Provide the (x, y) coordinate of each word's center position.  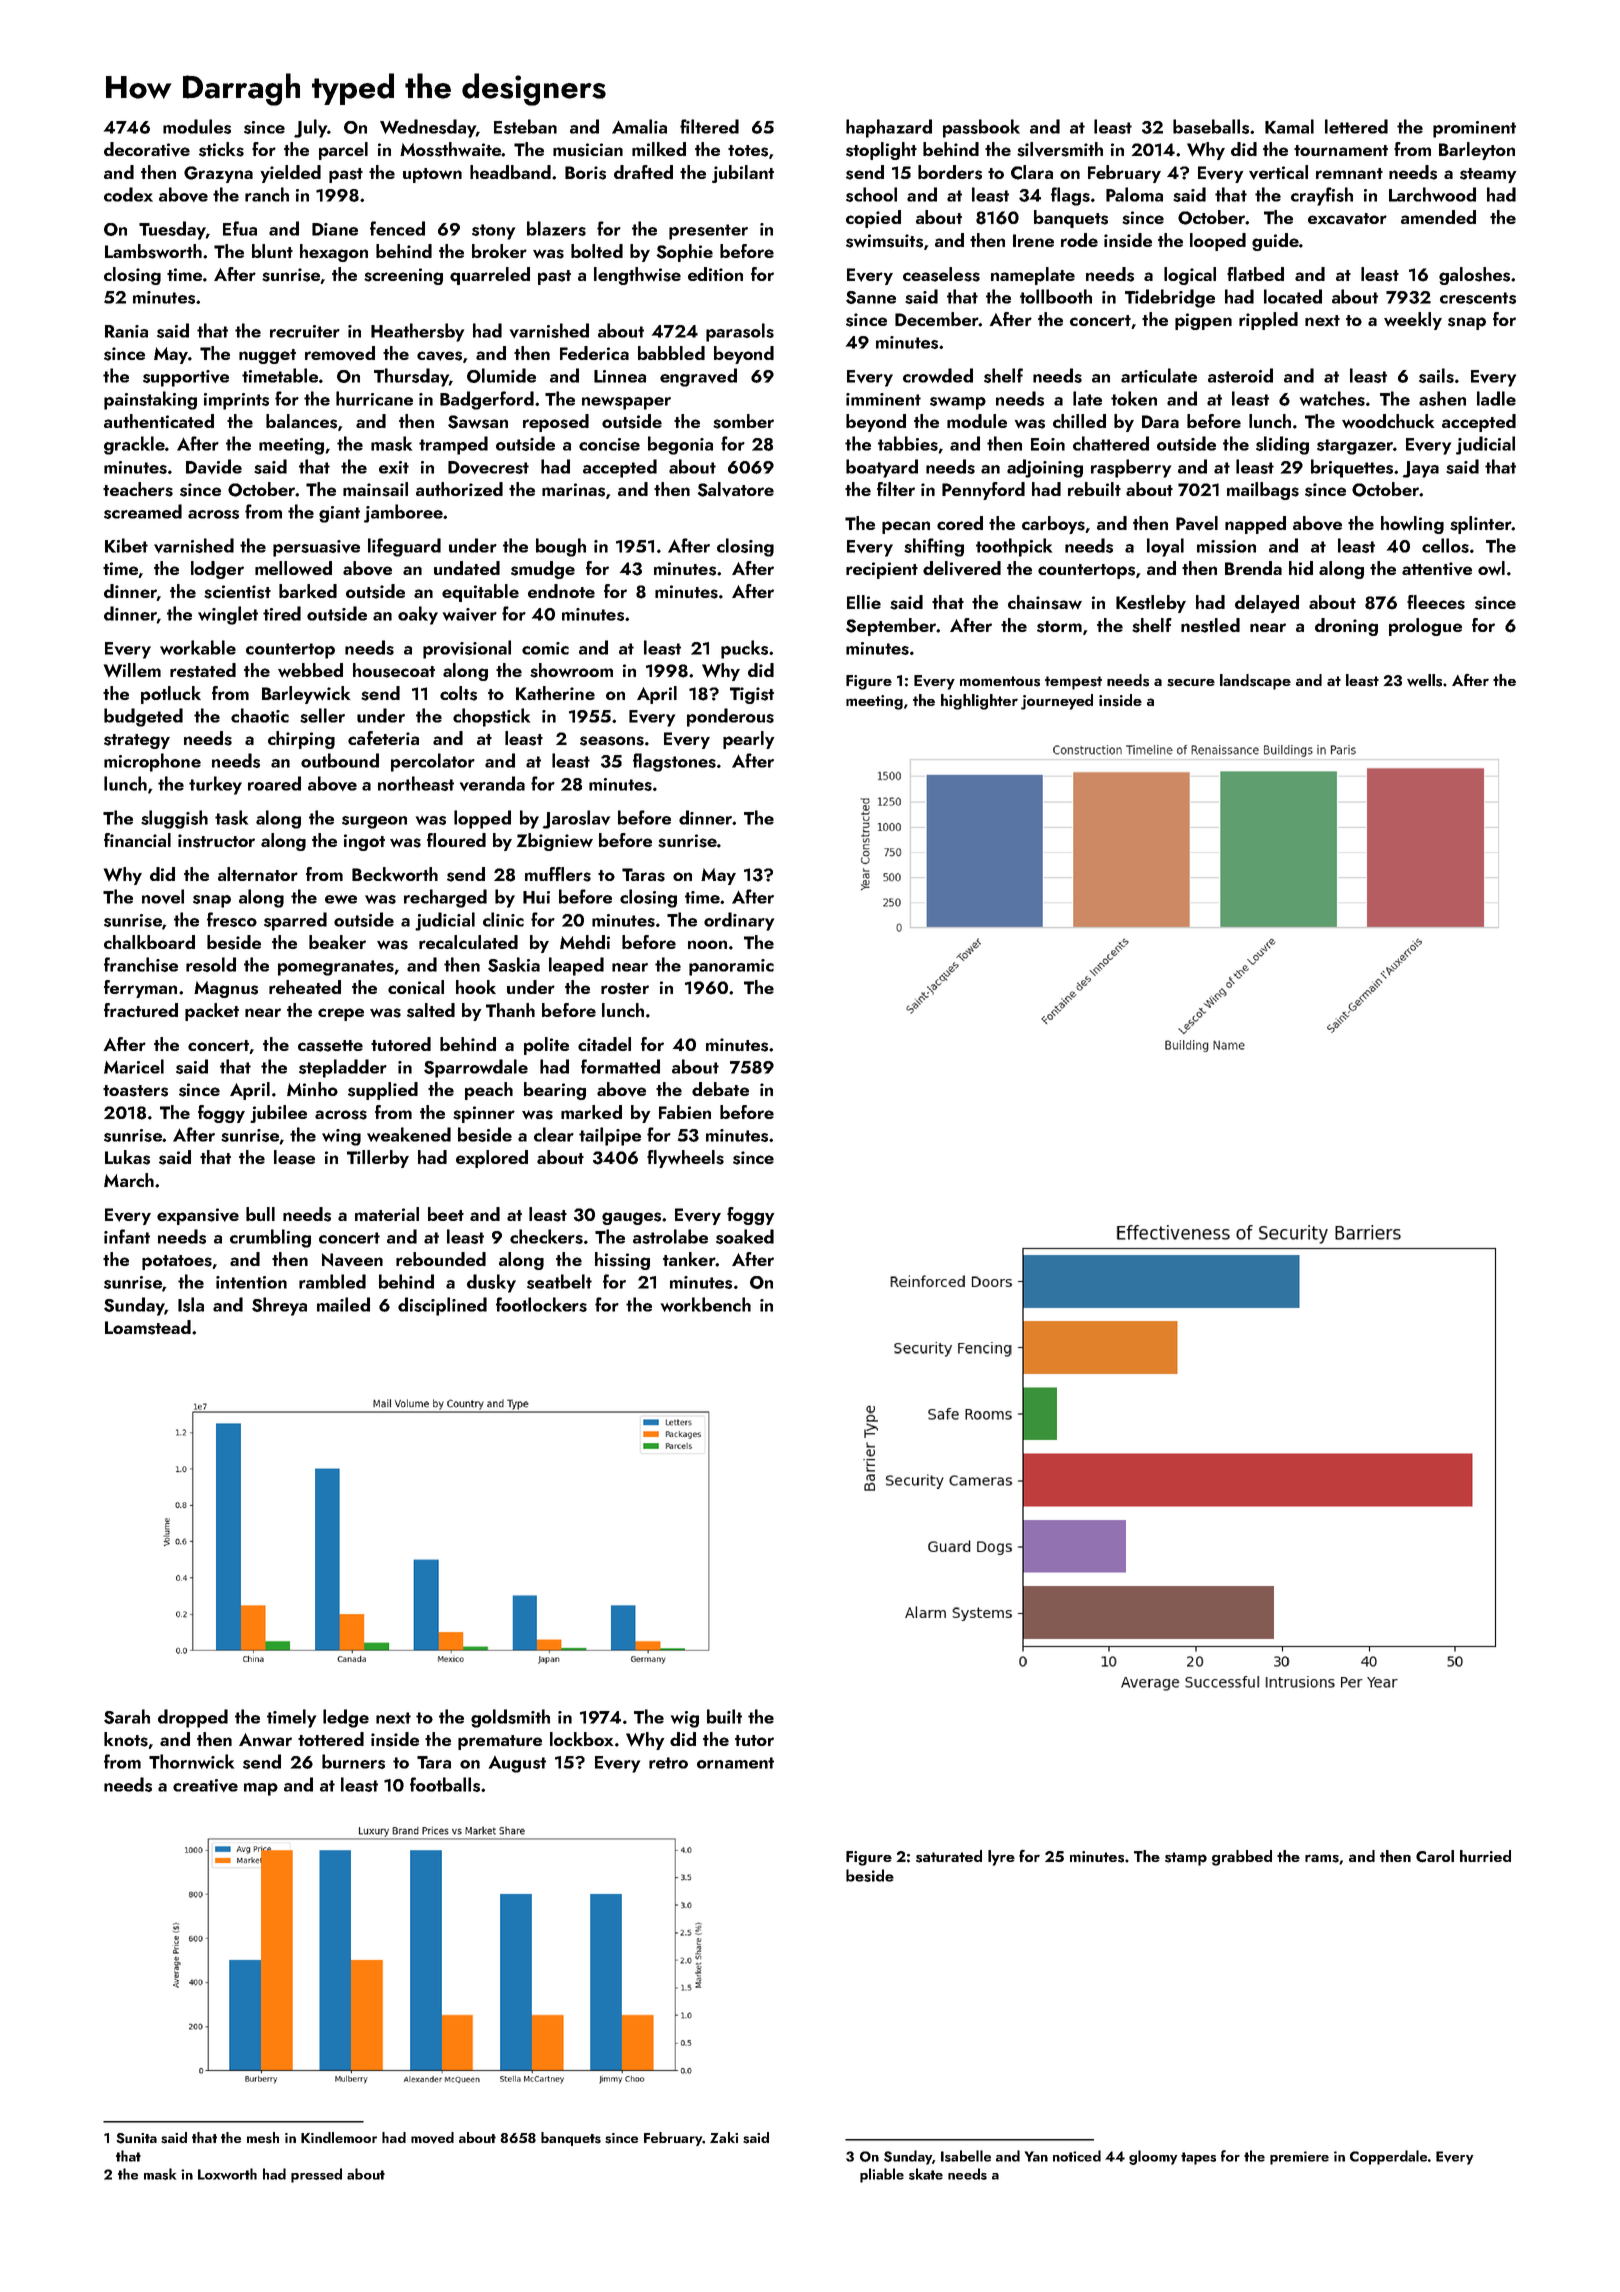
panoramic (731, 967)
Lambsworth (153, 251)
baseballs (1211, 126)
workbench (706, 1304)
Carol (1435, 1856)
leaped (576, 966)
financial (137, 840)
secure (1191, 682)
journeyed (1057, 702)
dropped (193, 1718)
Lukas (127, 1157)
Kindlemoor (339, 2137)
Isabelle (966, 2156)
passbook (981, 128)
